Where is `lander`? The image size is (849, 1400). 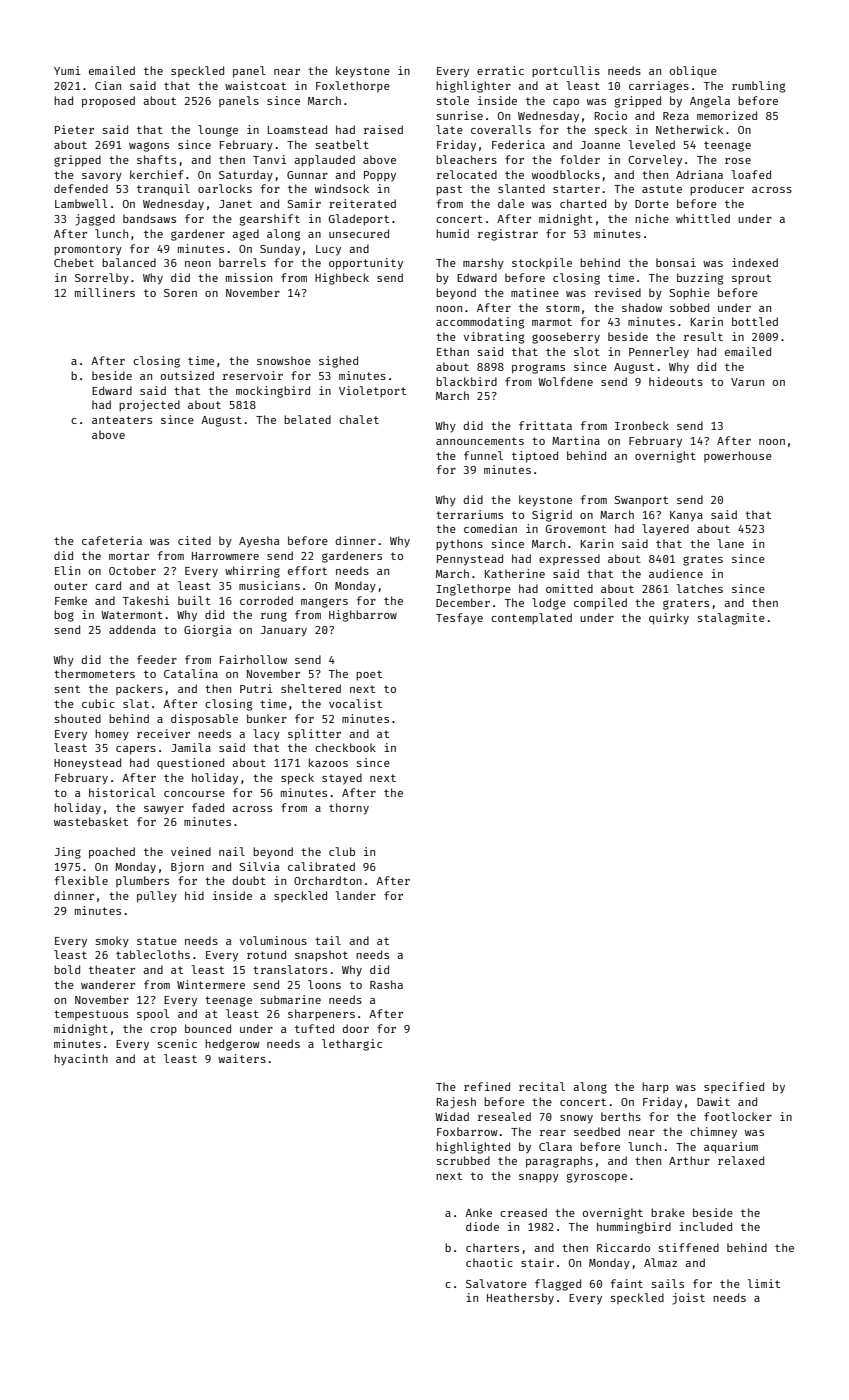
lander is located at coordinates (355, 895).
